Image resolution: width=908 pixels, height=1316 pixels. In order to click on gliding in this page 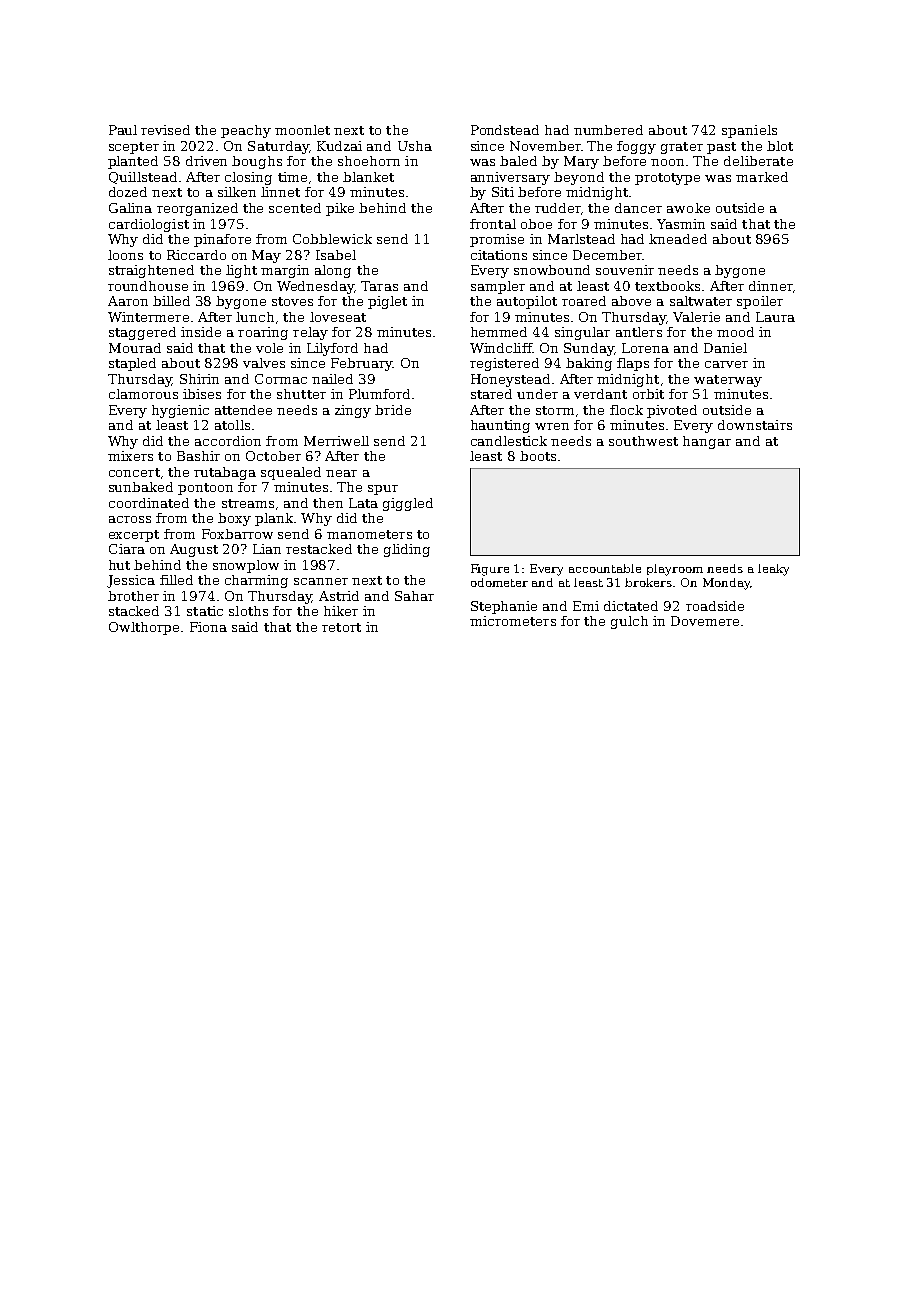, I will do `click(407, 550)`.
